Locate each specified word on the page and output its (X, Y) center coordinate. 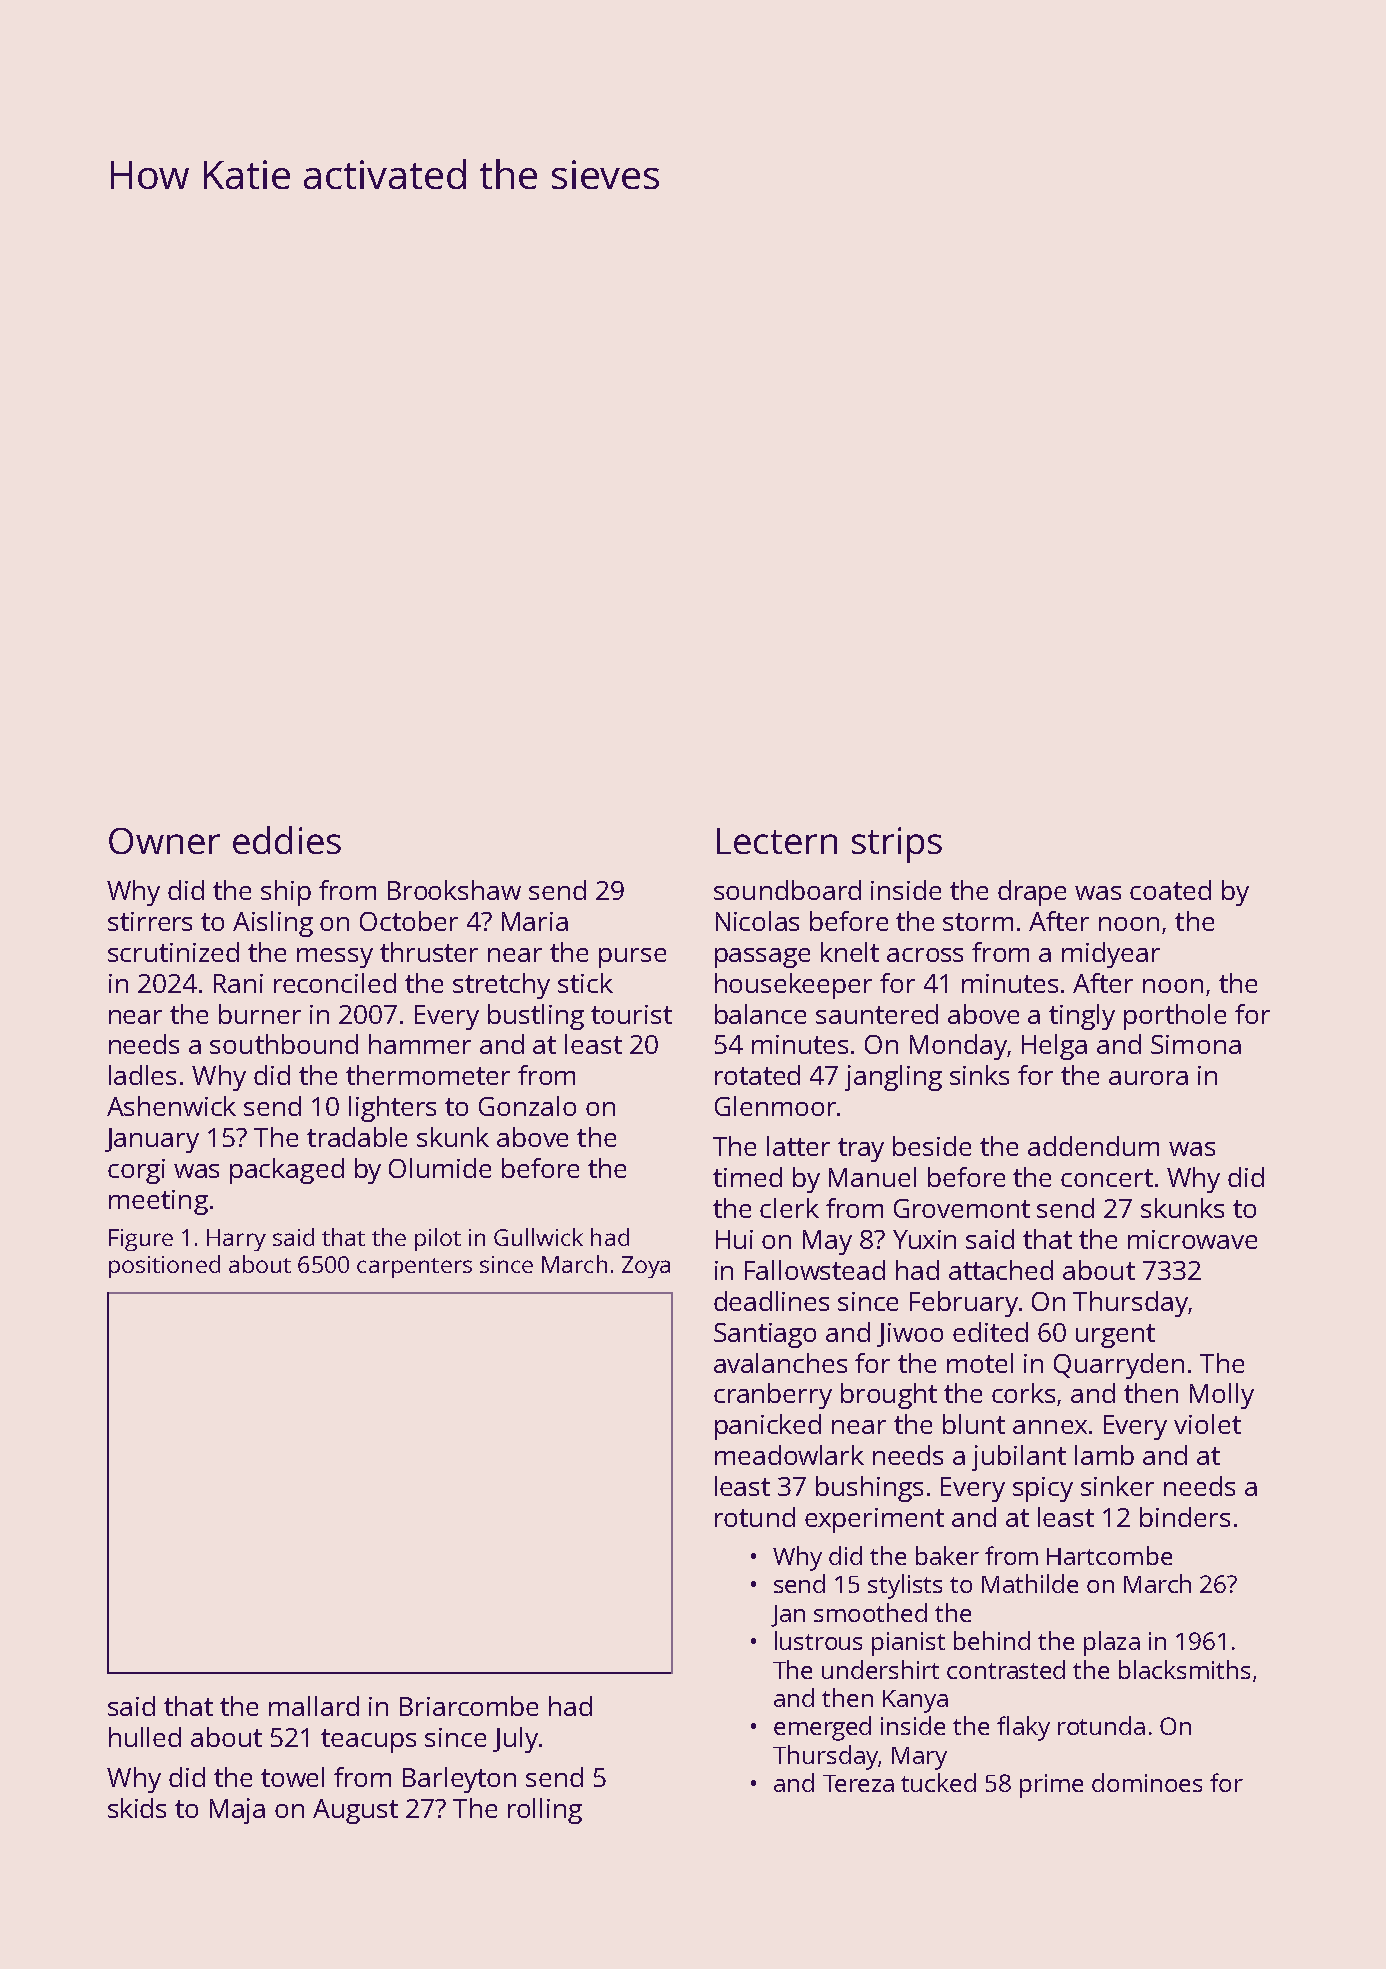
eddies (287, 840)
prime (1051, 1786)
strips (897, 845)
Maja (237, 1811)
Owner (164, 841)
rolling (545, 1811)
